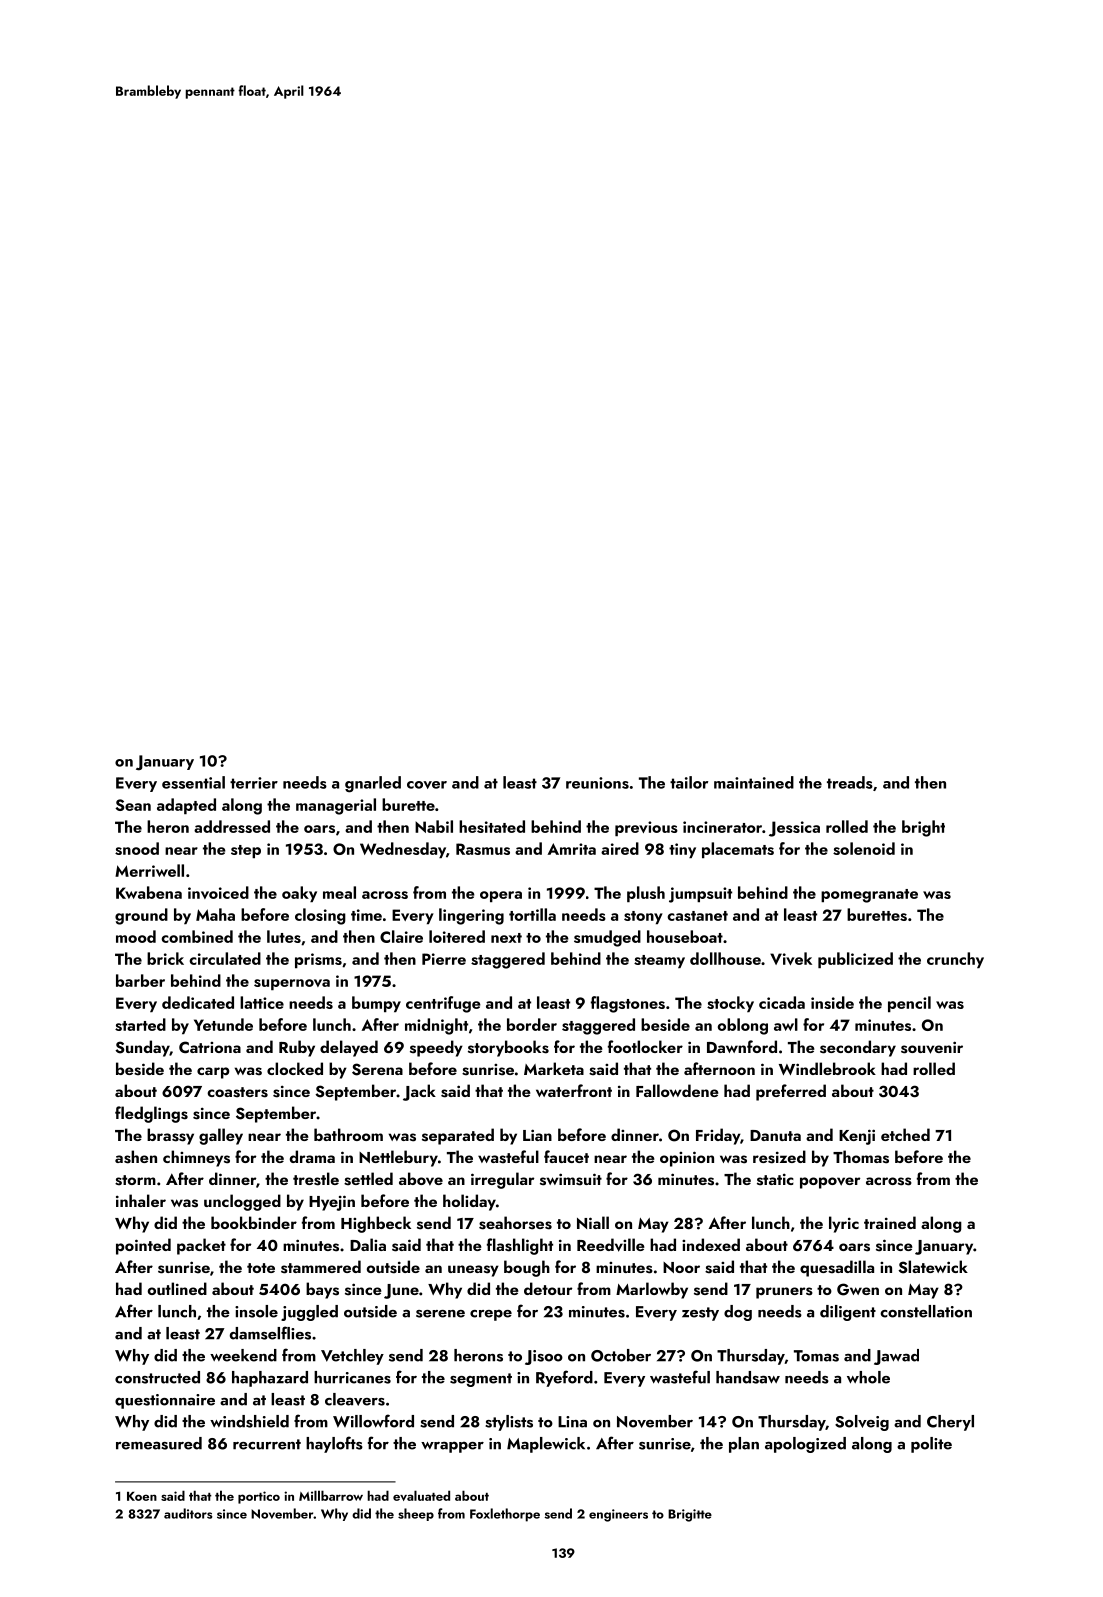 The width and height of the screenshot is (1103, 1597). What do you see at coordinates (926, 1311) in the screenshot?
I see `constellation` at bounding box center [926, 1311].
